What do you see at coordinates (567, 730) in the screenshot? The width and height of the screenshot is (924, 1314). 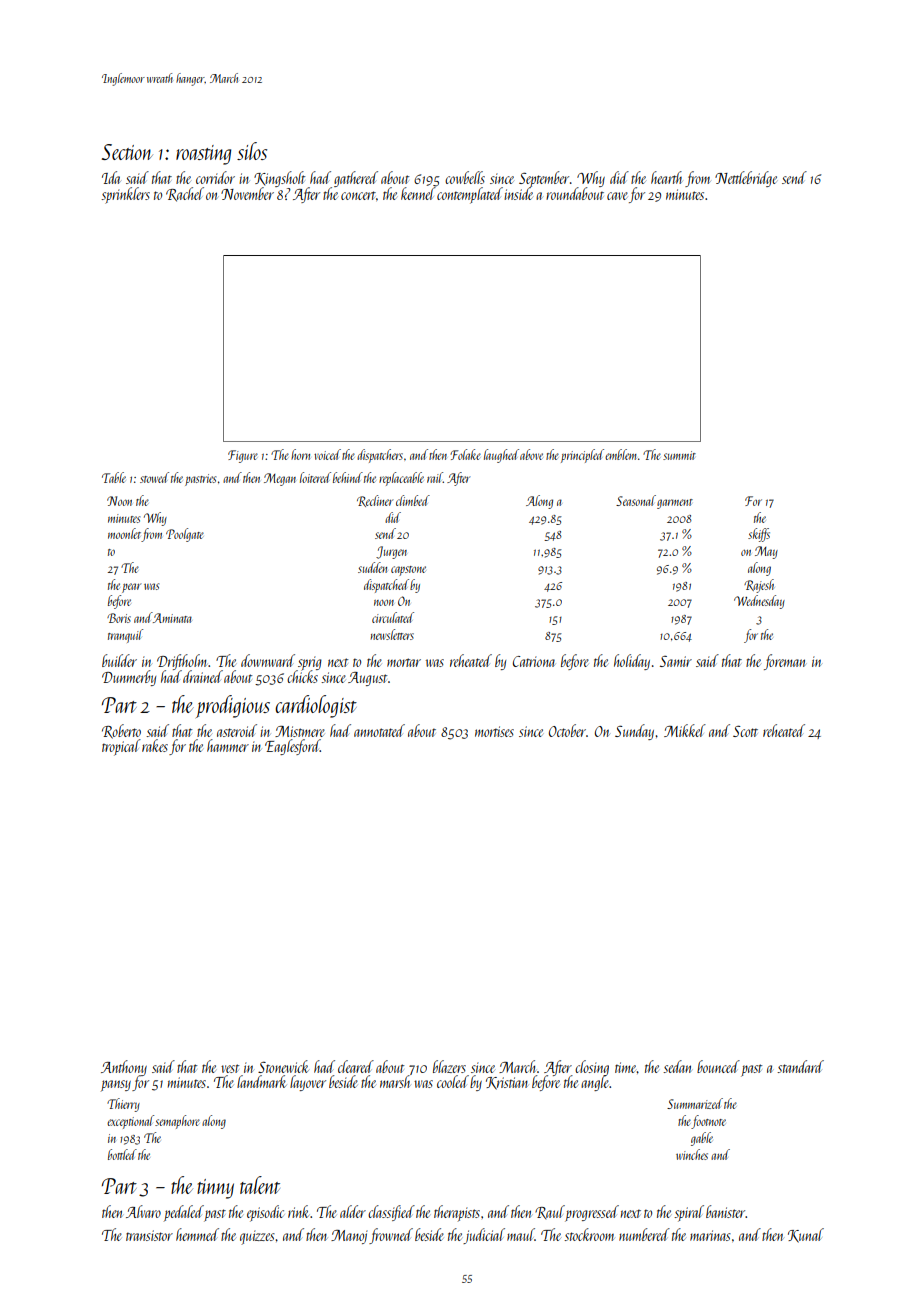 I see `October` at bounding box center [567, 730].
